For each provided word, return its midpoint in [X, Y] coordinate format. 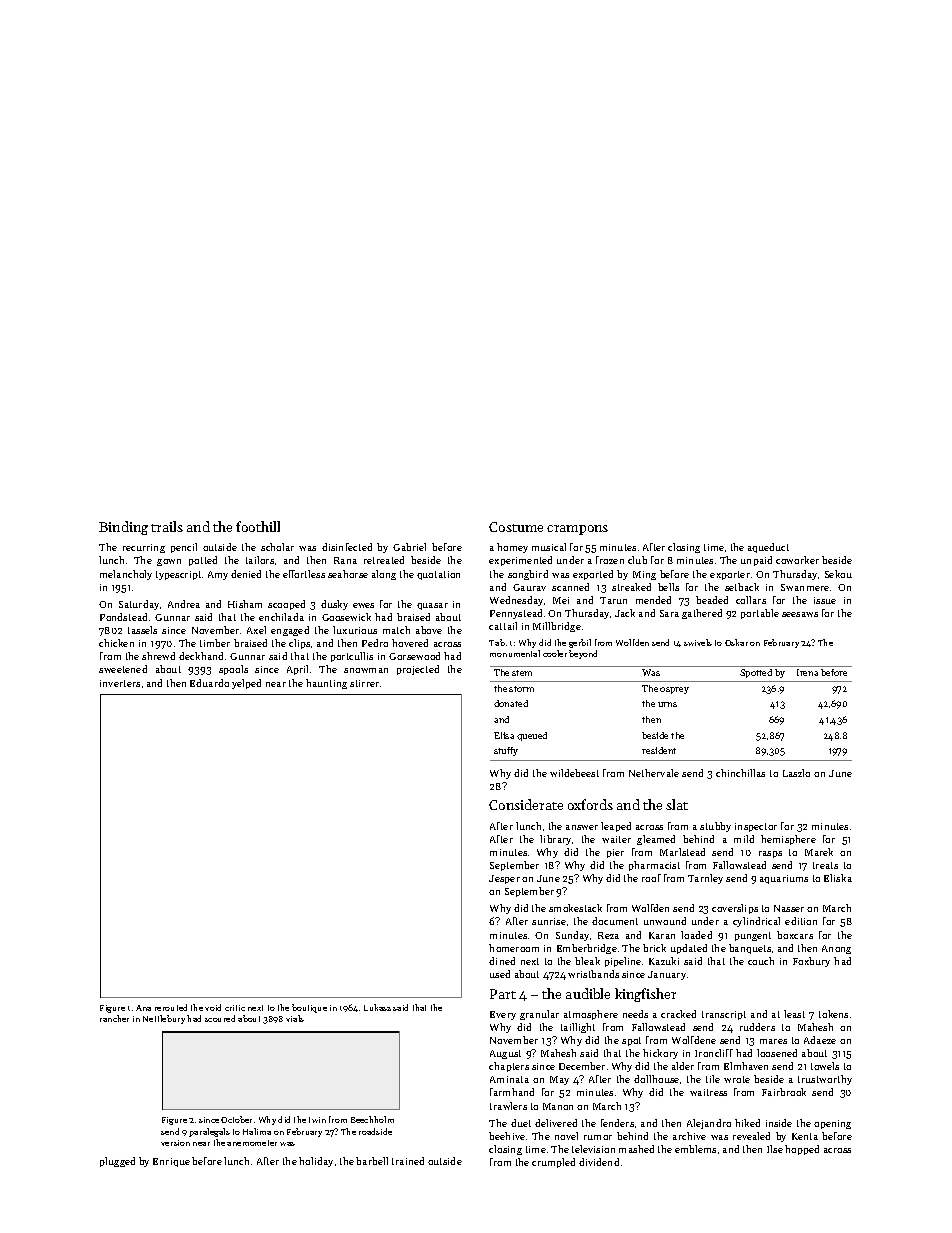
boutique [309, 1008]
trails [167, 526]
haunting [326, 684]
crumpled [553, 1163]
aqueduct [768, 548]
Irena [807, 672]
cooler [555, 653]
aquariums [784, 879]
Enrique [171, 1162]
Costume [516, 527]
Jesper [504, 879]
